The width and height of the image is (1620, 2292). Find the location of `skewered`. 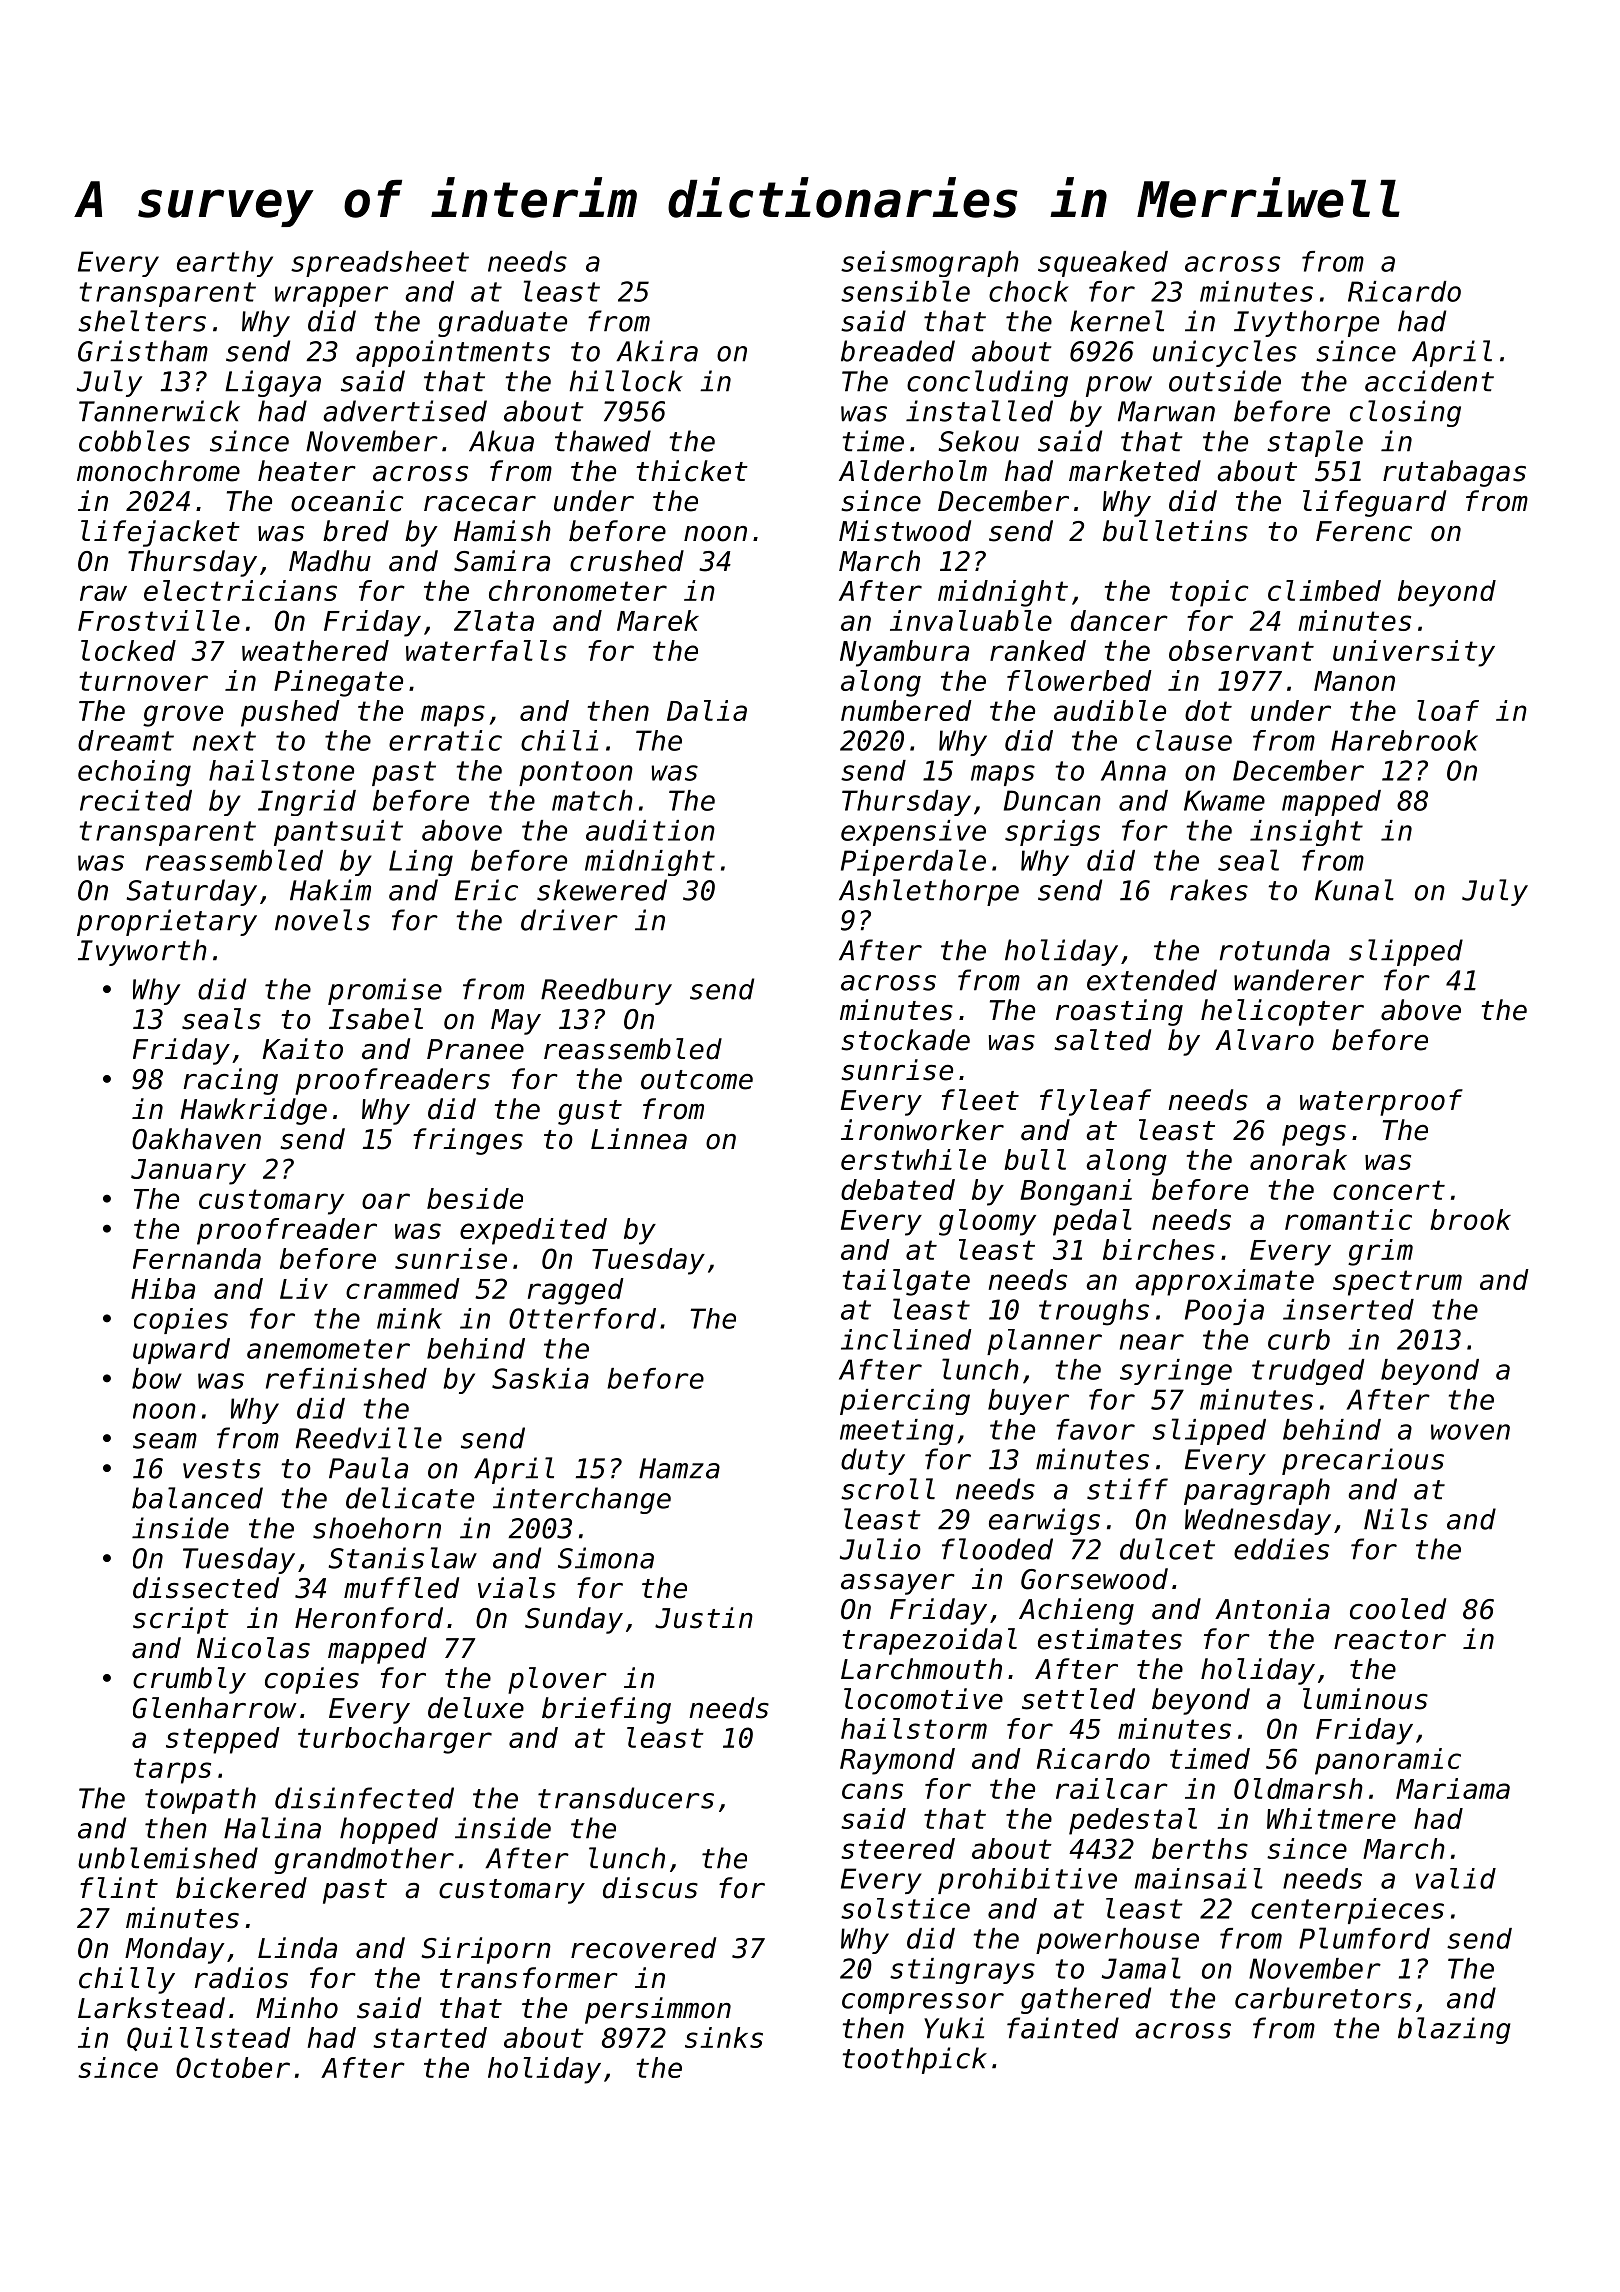

skewered is located at coordinates (602, 890).
